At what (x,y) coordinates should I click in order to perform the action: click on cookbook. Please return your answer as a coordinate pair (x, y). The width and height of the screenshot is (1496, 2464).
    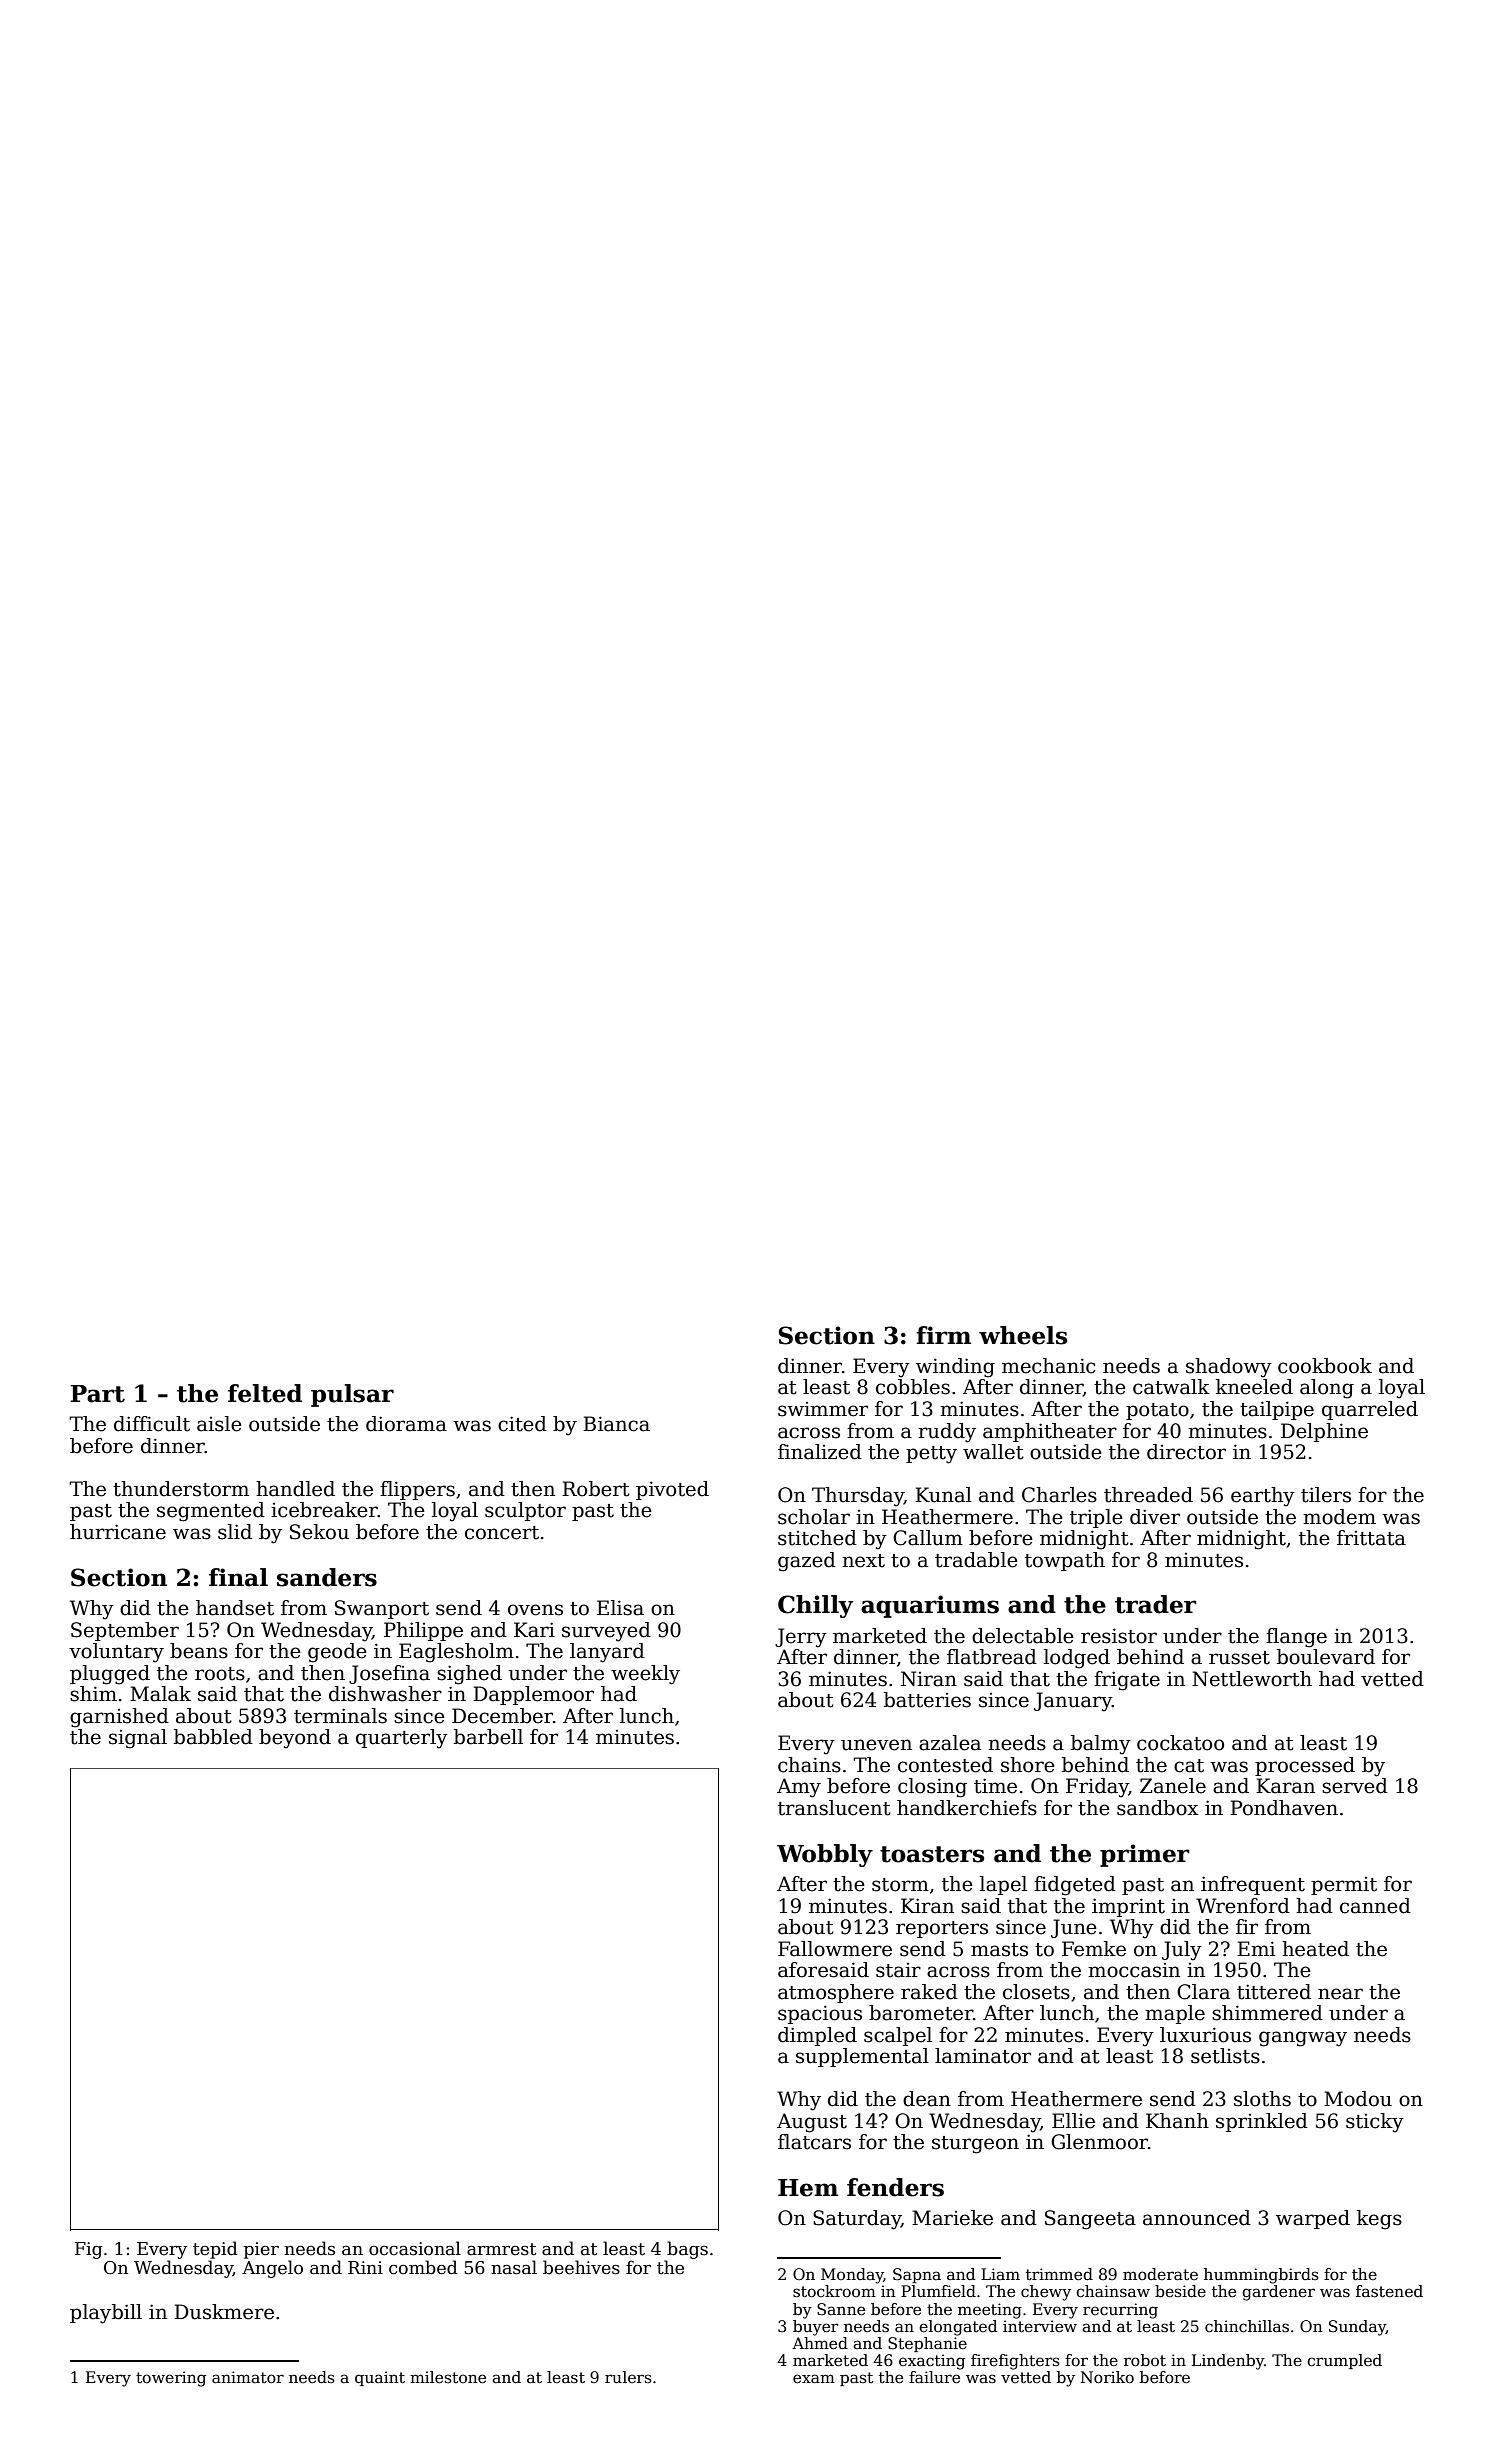
    Looking at the image, I should click on (1325, 1366).
